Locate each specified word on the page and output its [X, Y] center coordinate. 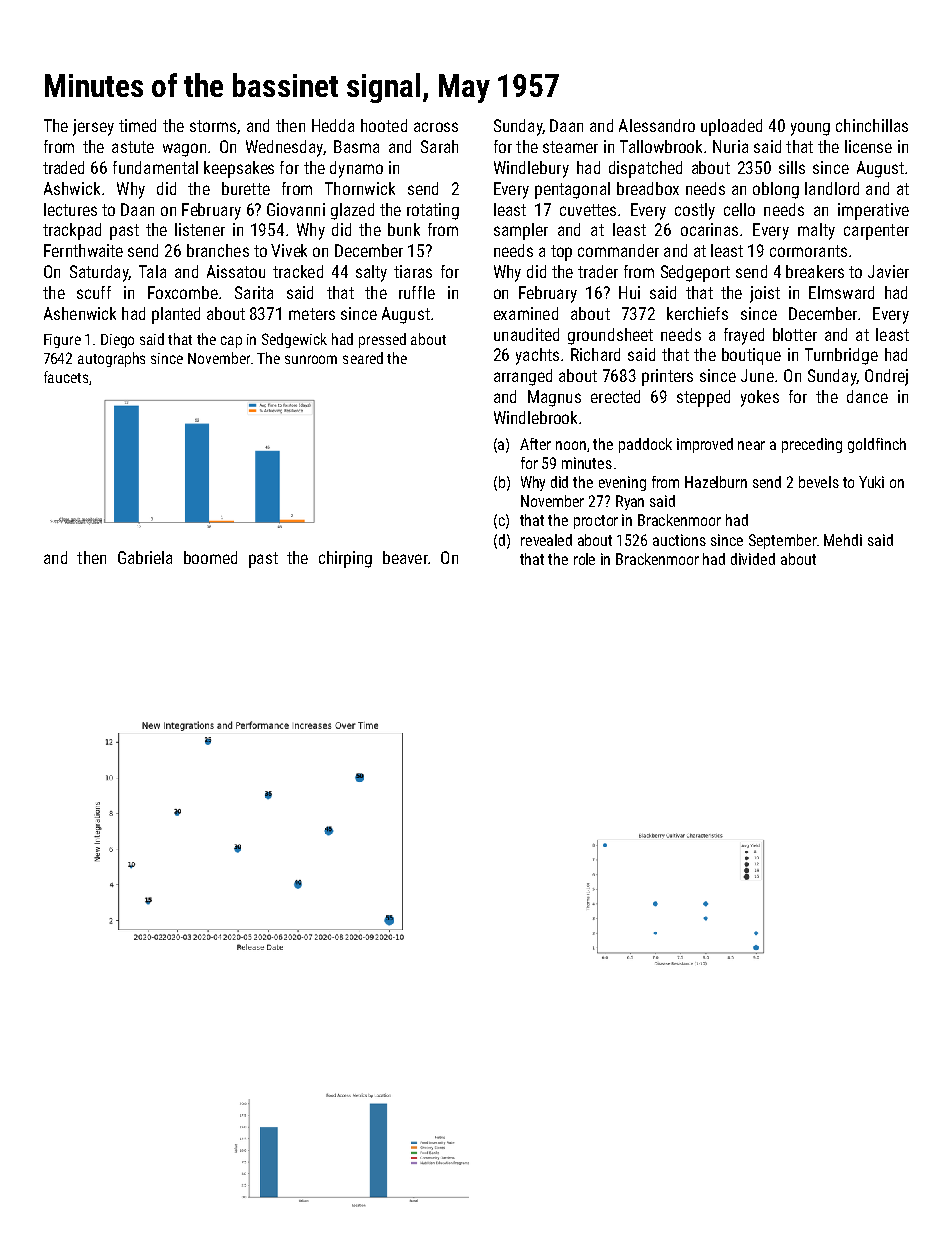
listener [200, 229]
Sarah [439, 146]
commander [618, 250]
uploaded [731, 127]
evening [622, 483]
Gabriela [145, 557]
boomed [210, 557]
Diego [117, 341]
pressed [382, 340]
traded [63, 167]
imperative [873, 211]
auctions [679, 540]
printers [667, 377]
